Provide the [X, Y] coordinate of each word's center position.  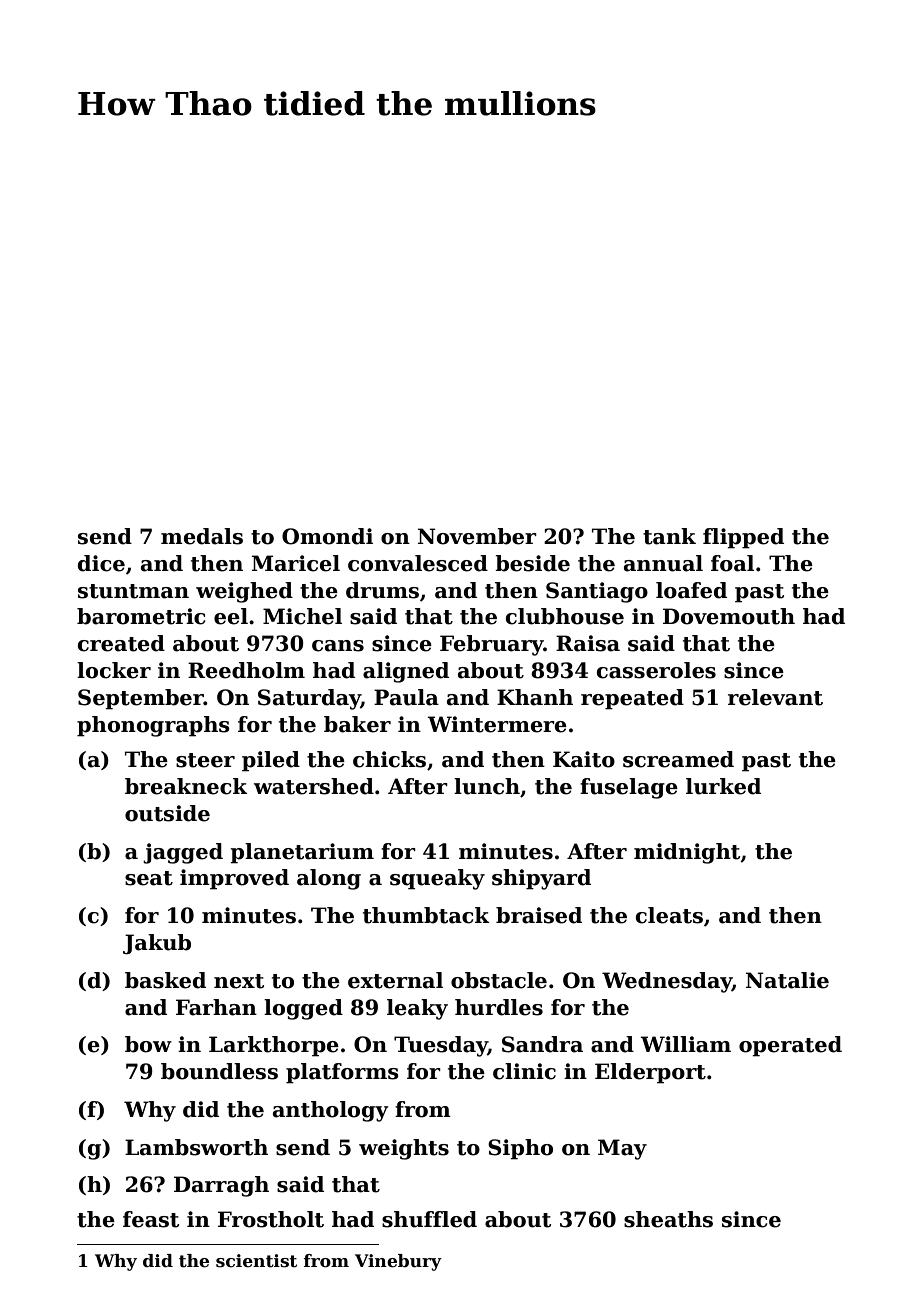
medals [202, 536]
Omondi [327, 536]
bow [148, 1044]
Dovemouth [729, 616]
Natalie [787, 980]
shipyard [541, 879]
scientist [256, 1261]
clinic [524, 1071]
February [492, 645]
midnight [687, 853]
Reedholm [246, 670]
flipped [743, 538]
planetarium [302, 853]
